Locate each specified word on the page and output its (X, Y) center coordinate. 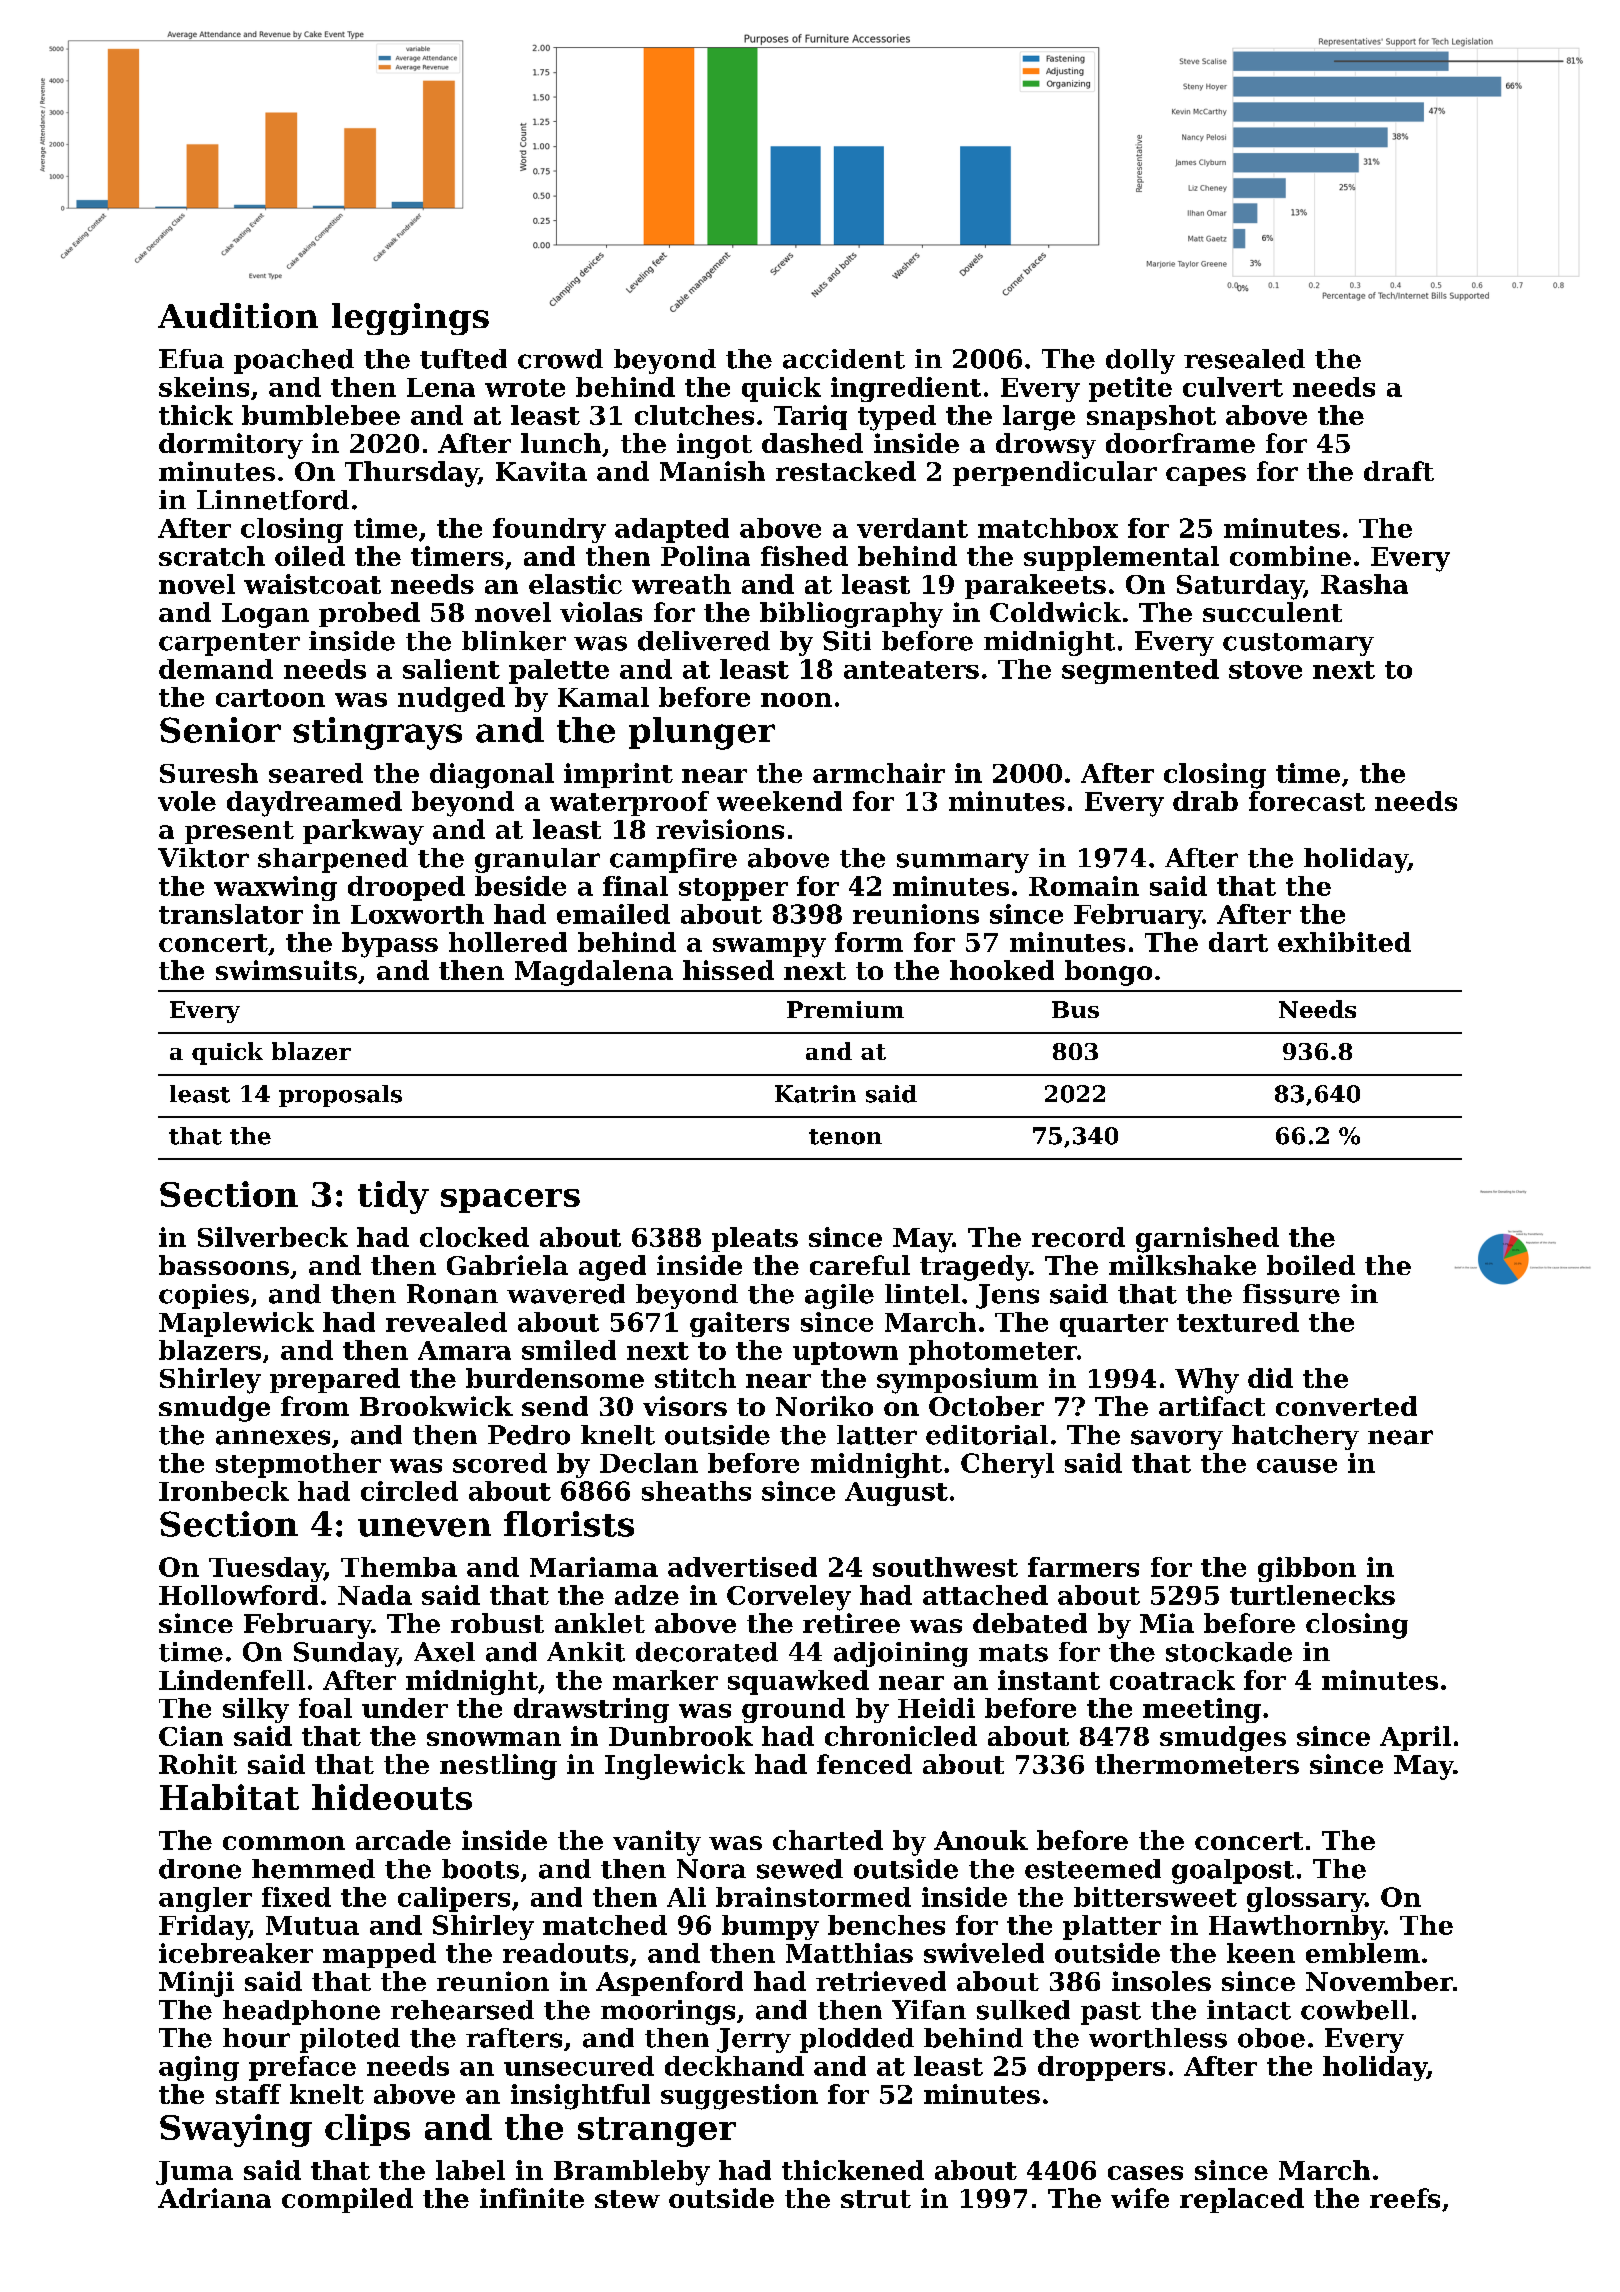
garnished (1207, 1240)
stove (1265, 670)
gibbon (1307, 1569)
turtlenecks (1312, 1595)
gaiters (739, 1324)
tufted (463, 359)
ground (793, 1710)
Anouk (981, 1840)
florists (569, 1524)
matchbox (1048, 528)
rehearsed (462, 2010)
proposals (340, 1096)
